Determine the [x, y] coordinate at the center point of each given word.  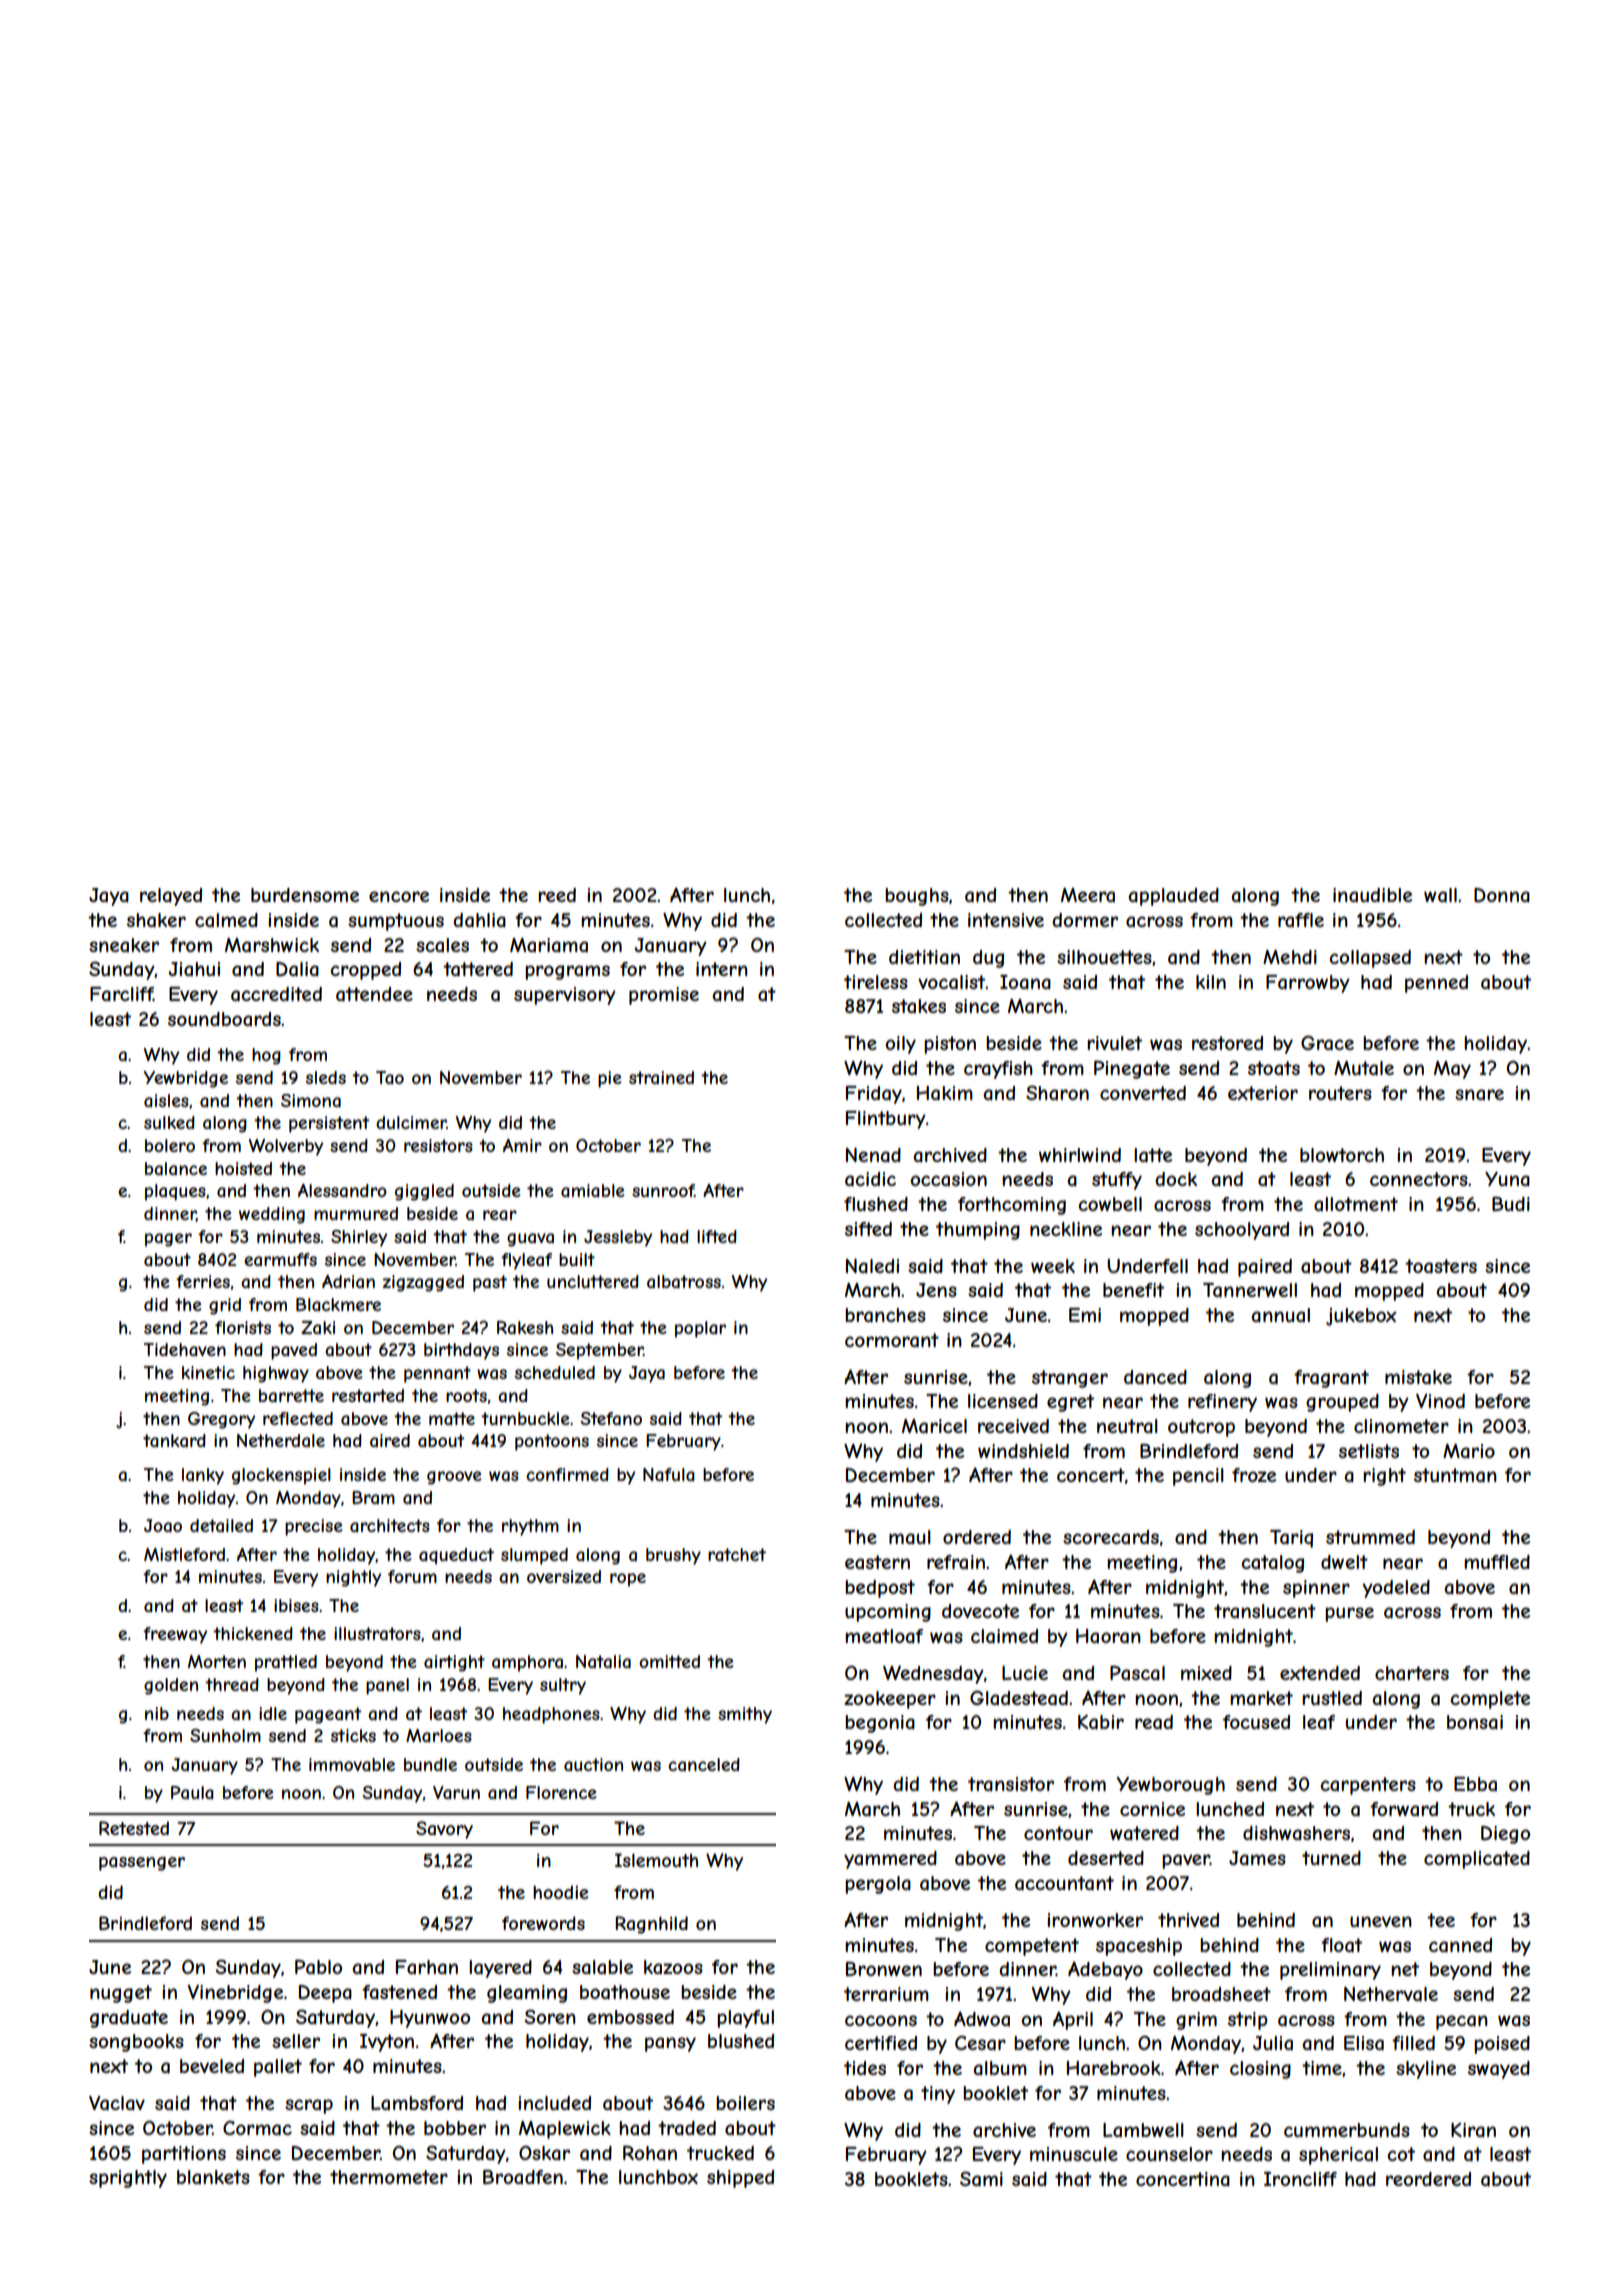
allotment [1356, 1204]
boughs [917, 897]
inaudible [1372, 895]
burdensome [305, 895]
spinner [1316, 1589]
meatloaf [884, 1636]
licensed [1003, 1401]
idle [273, 1713]
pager [168, 1240]
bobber [455, 2128]
